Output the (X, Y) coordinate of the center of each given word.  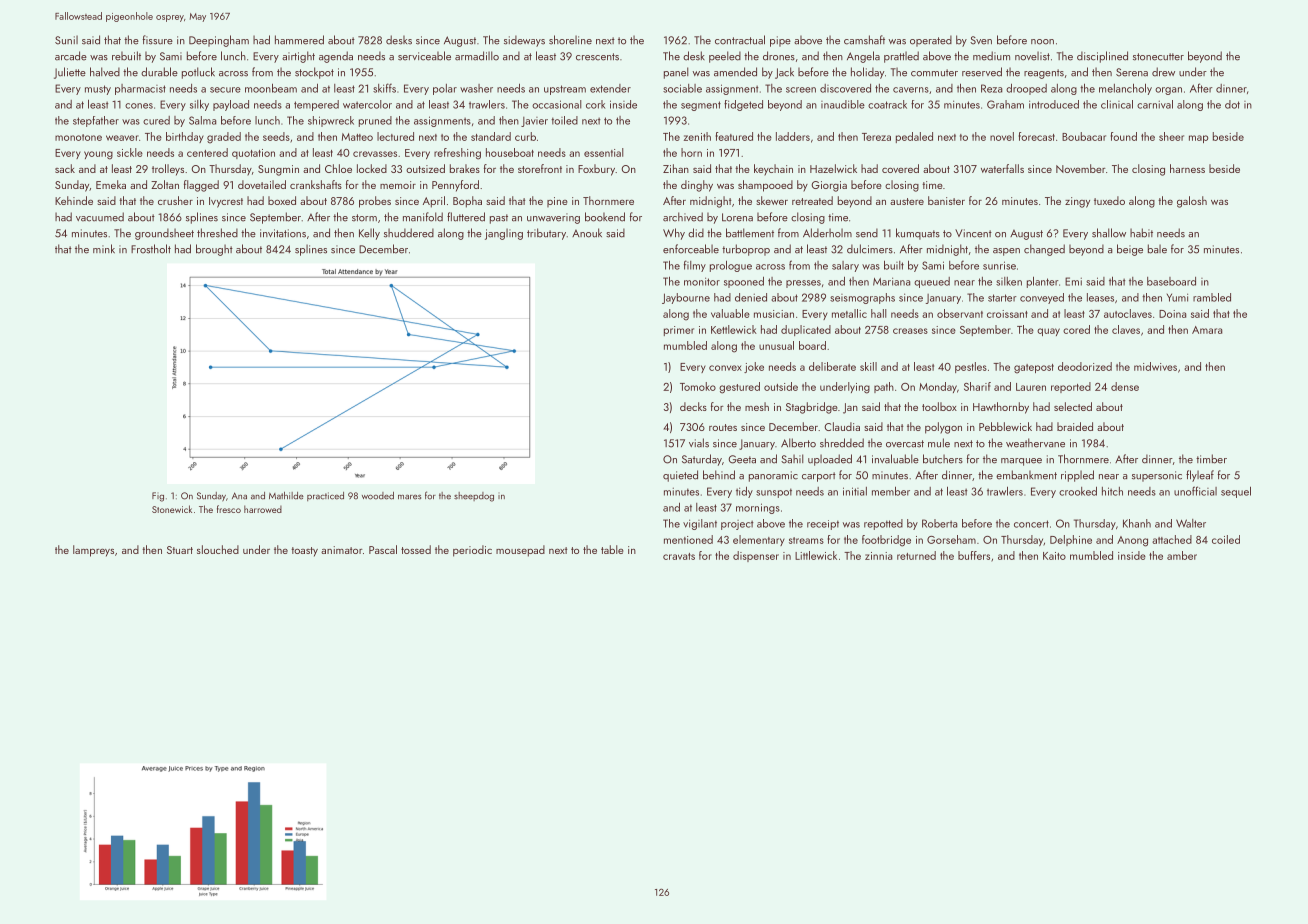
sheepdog (474, 497)
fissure (157, 40)
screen (801, 90)
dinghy (697, 186)
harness (1187, 168)
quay (1048, 332)
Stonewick (172, 509)
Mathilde (286, 496)
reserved (982, 72)
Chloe (338, 168)
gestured (739, 388)
